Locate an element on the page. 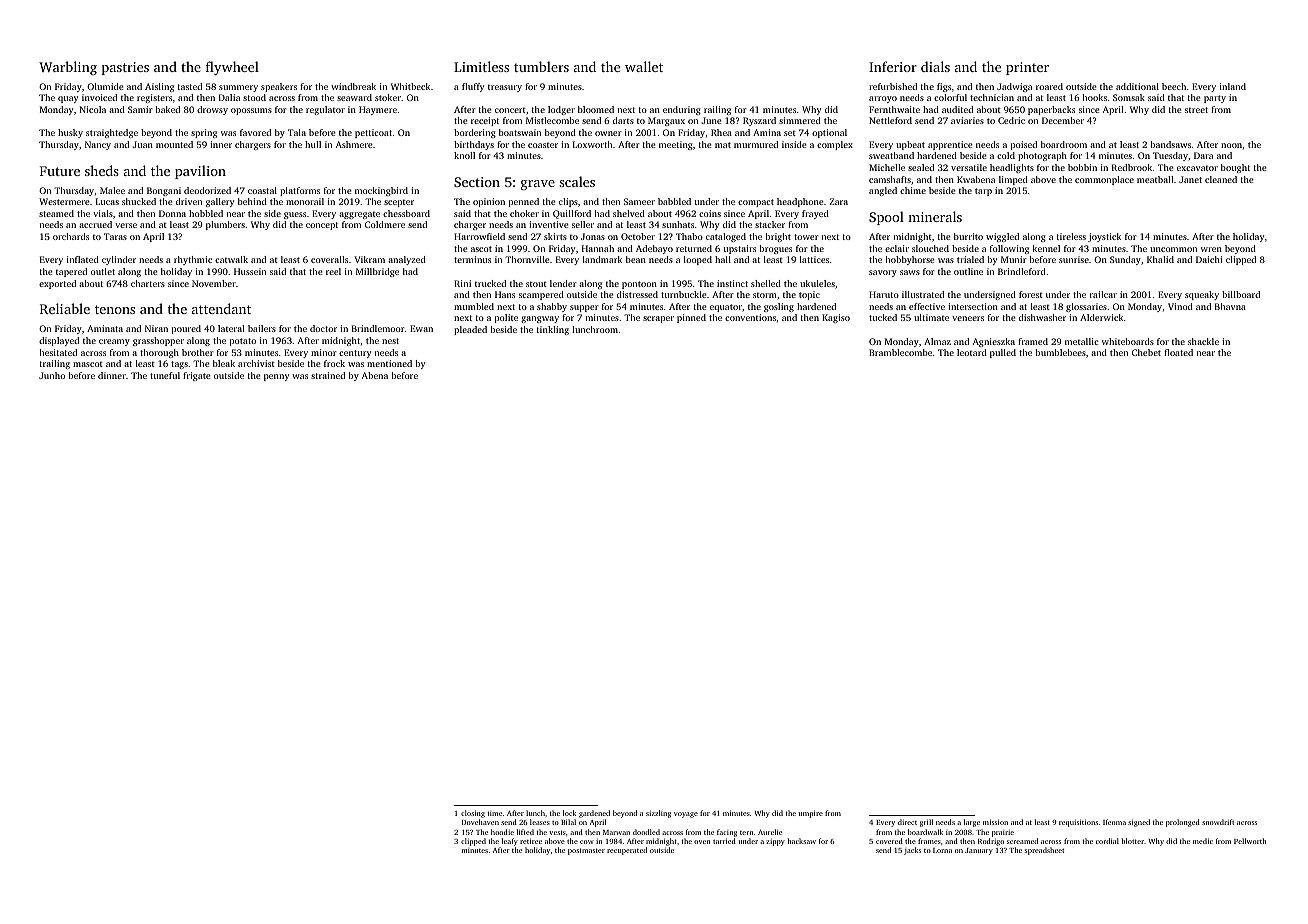 Image resolution: width=1308 pixels, height=924 pixels. closing is located at coordinates (473, 814).
